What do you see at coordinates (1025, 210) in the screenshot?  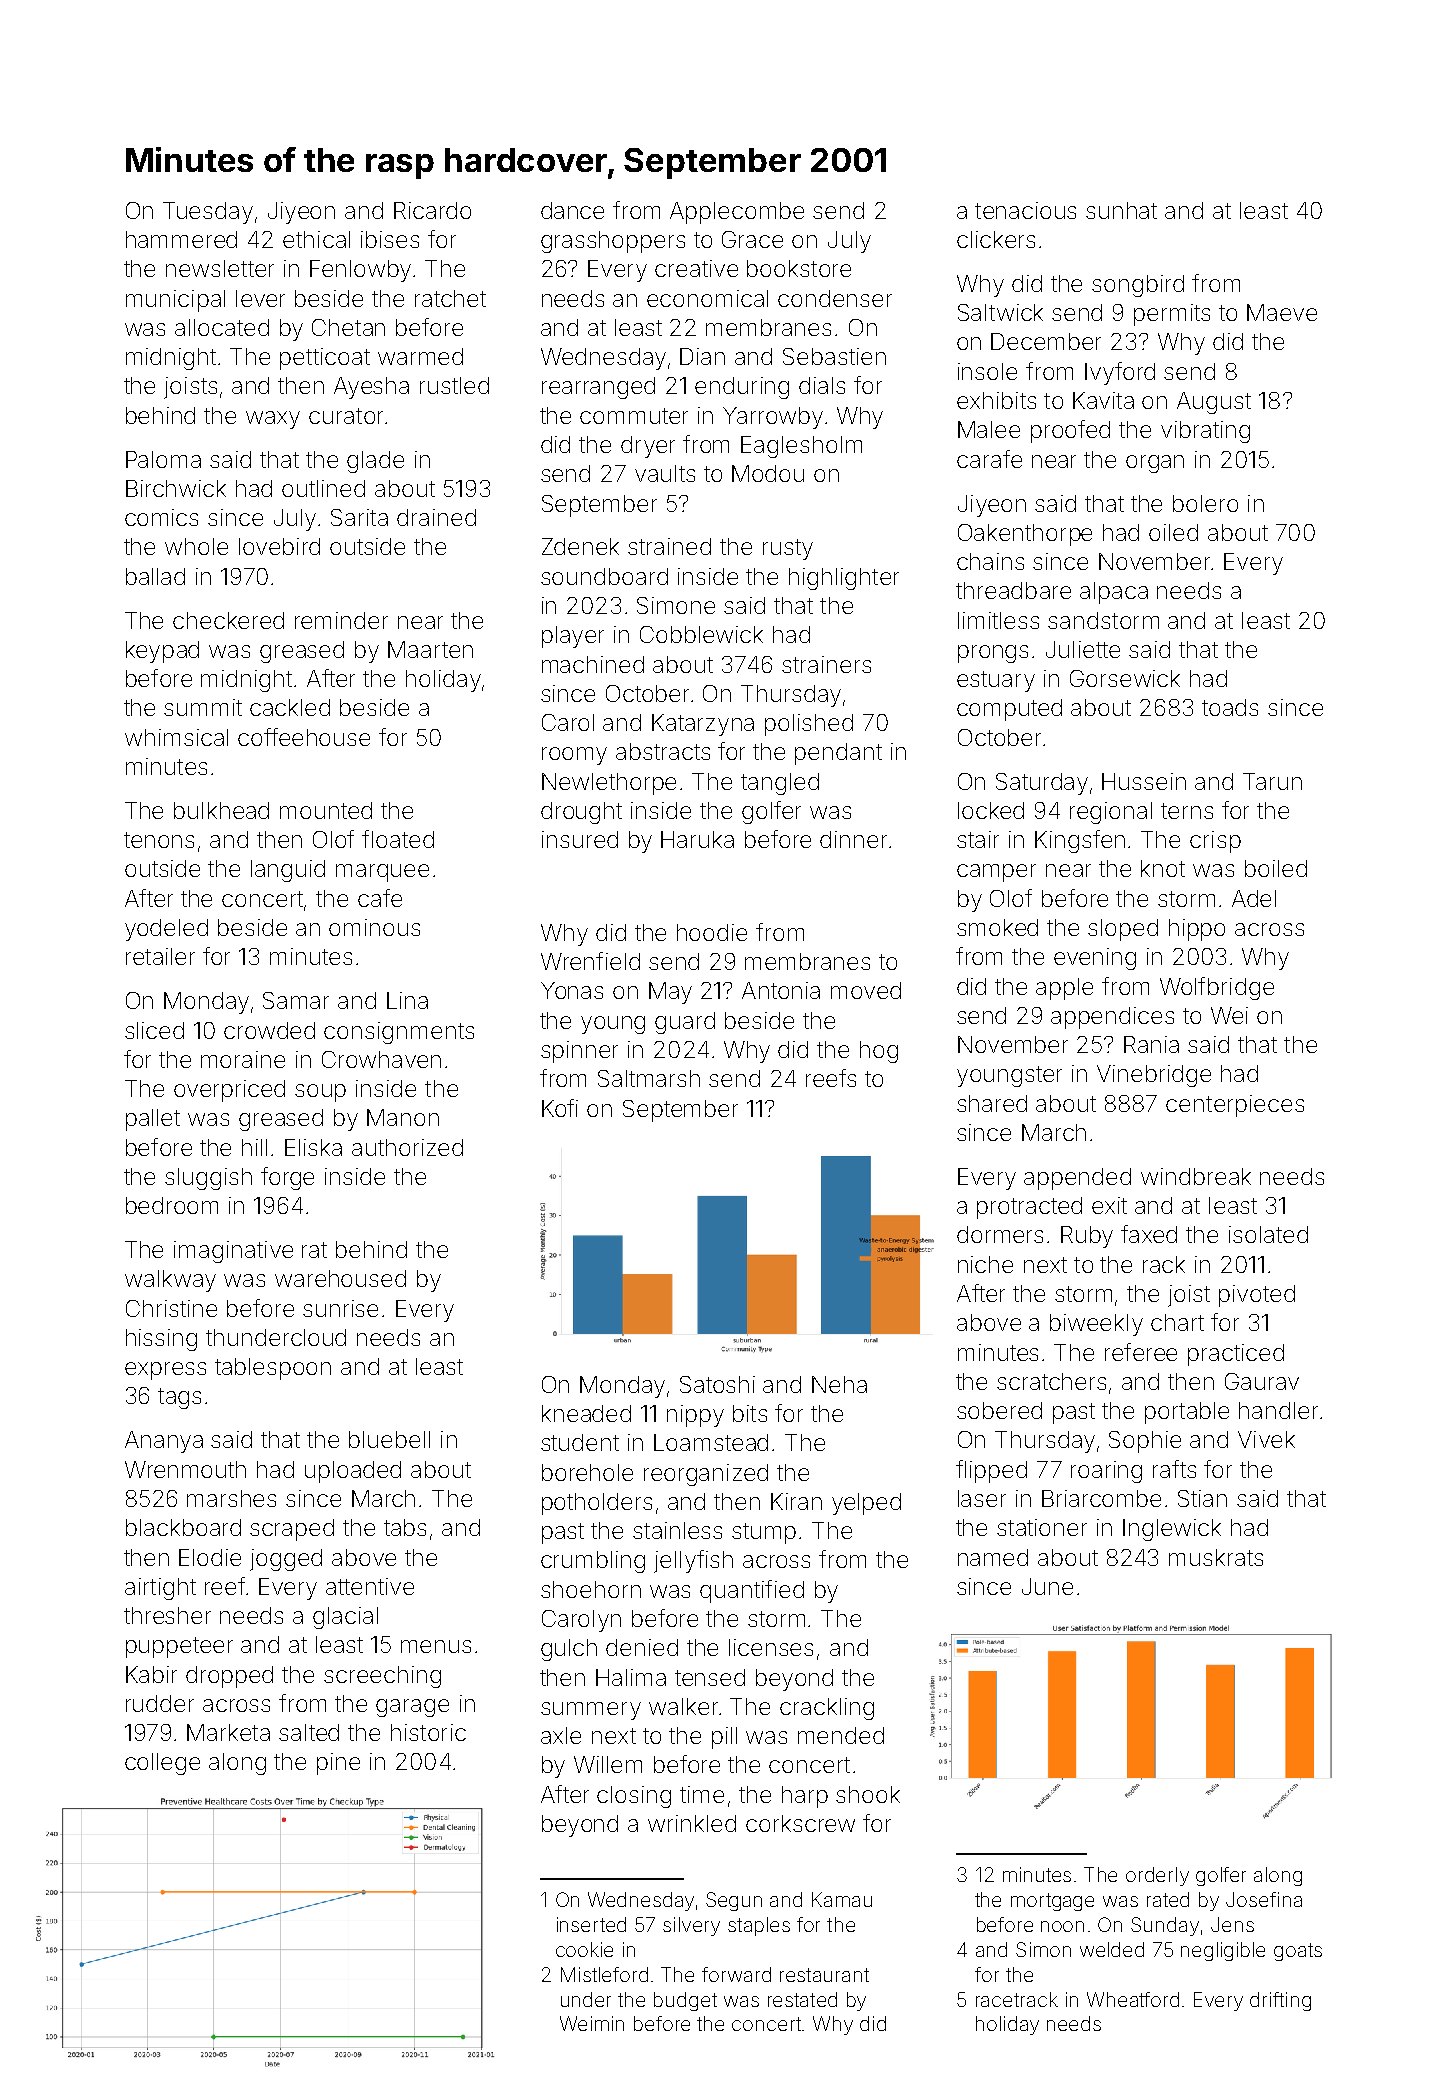 I see `tenacious` at bounding box center [1025, 210].
